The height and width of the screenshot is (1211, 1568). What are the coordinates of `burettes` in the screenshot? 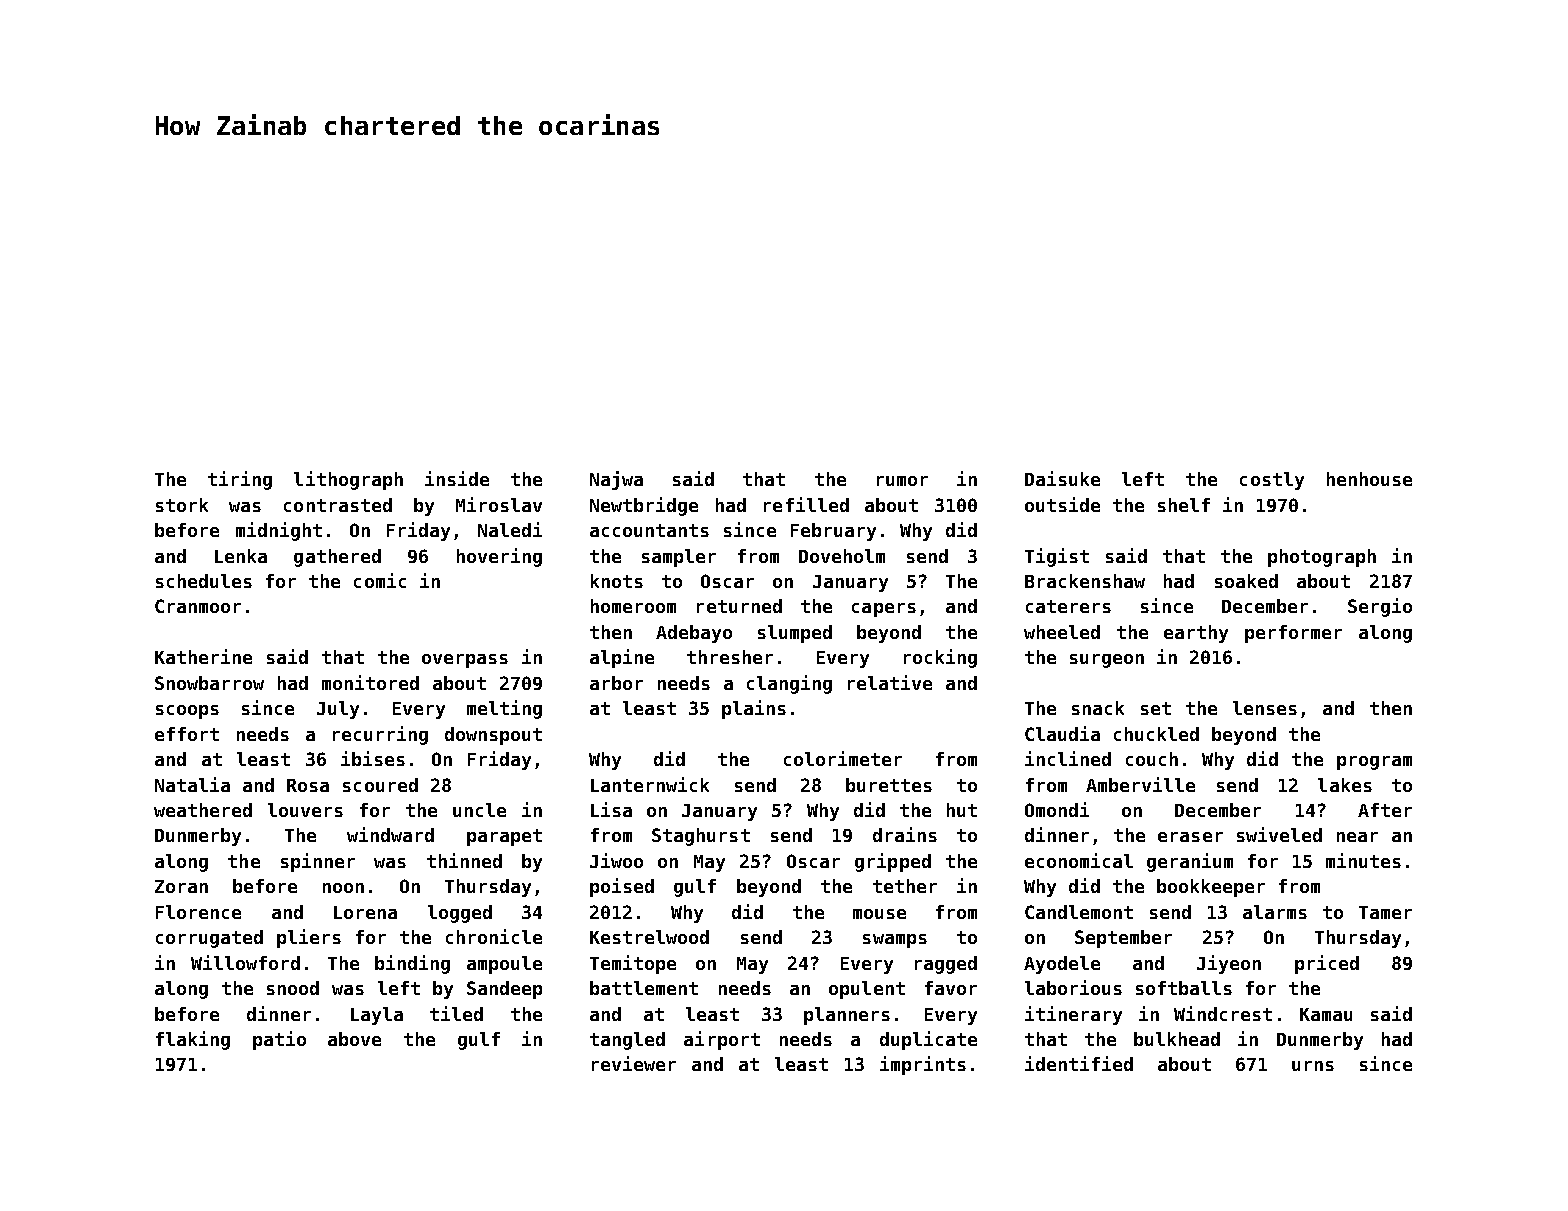 It's located at (889, 785).
